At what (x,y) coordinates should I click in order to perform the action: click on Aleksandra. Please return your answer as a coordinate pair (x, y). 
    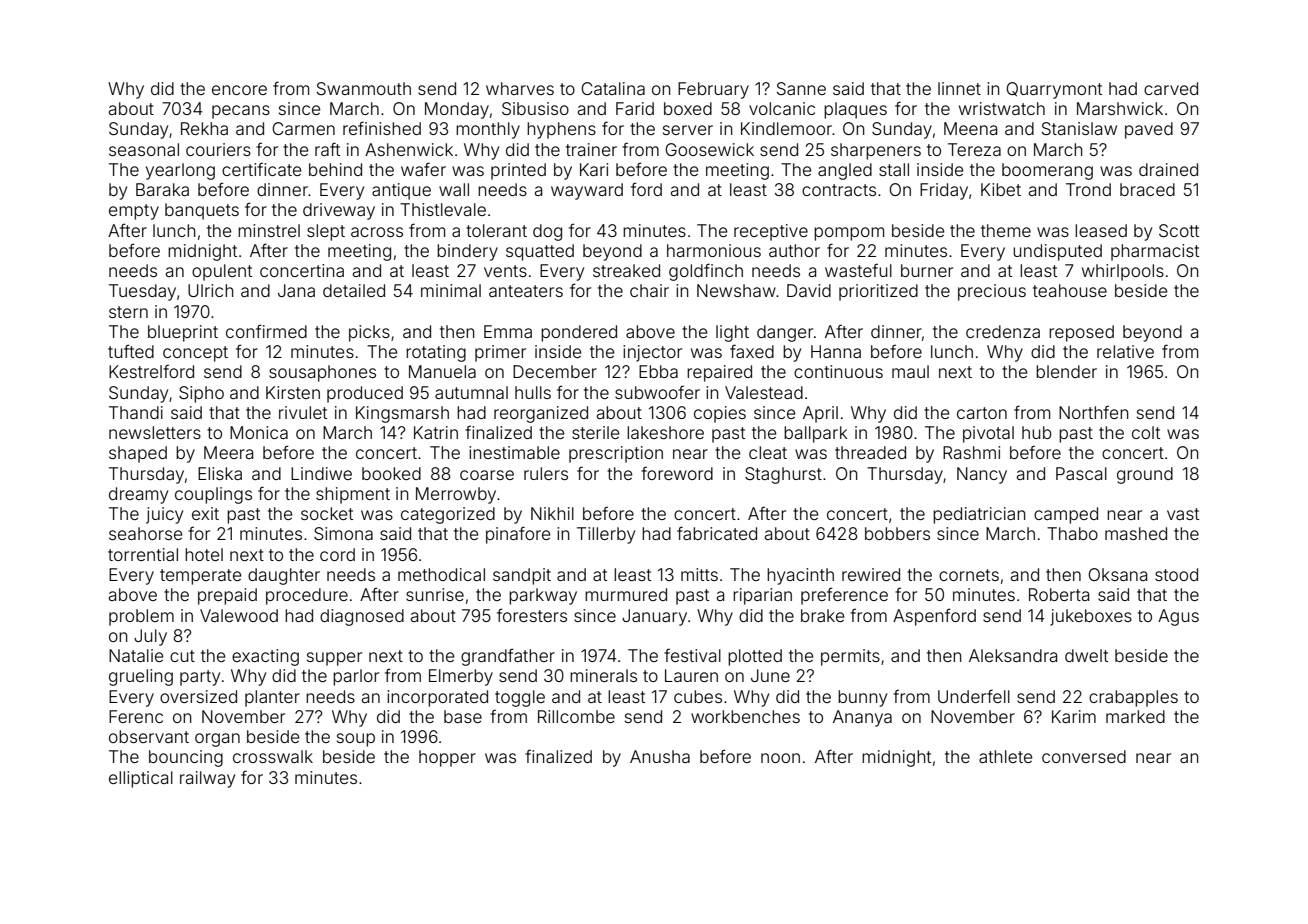
    Looking at the image, I should click on (1013, 655).
